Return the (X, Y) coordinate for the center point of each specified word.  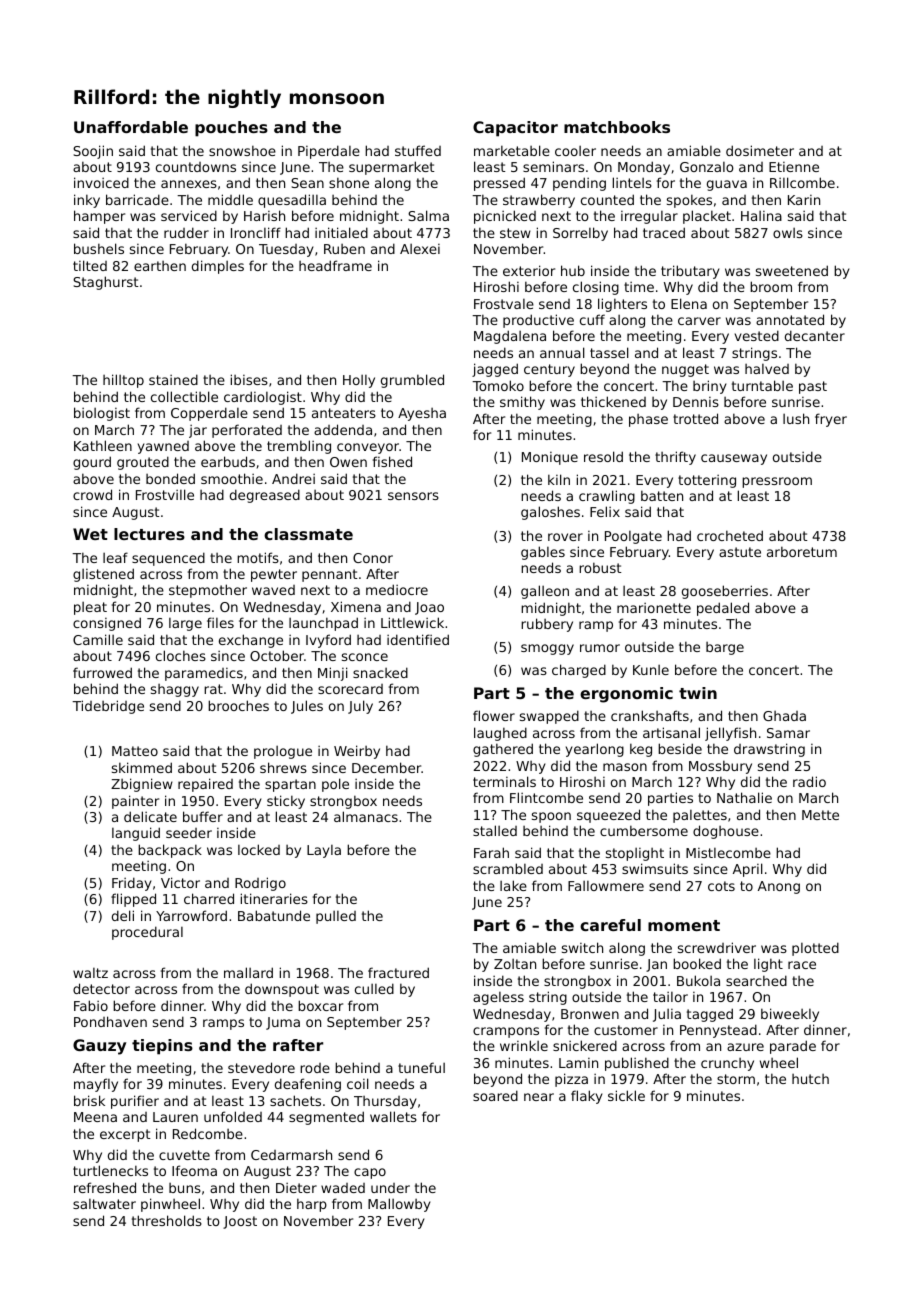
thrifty (675, 458)
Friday (132, 884)
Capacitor (515, 129)
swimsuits (655, 868)
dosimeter (760, 150)
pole (335, 785)
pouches (231, 129)
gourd (92, 463)
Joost (240, 1222)
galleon (545, 592)
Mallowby (399, 1205)
